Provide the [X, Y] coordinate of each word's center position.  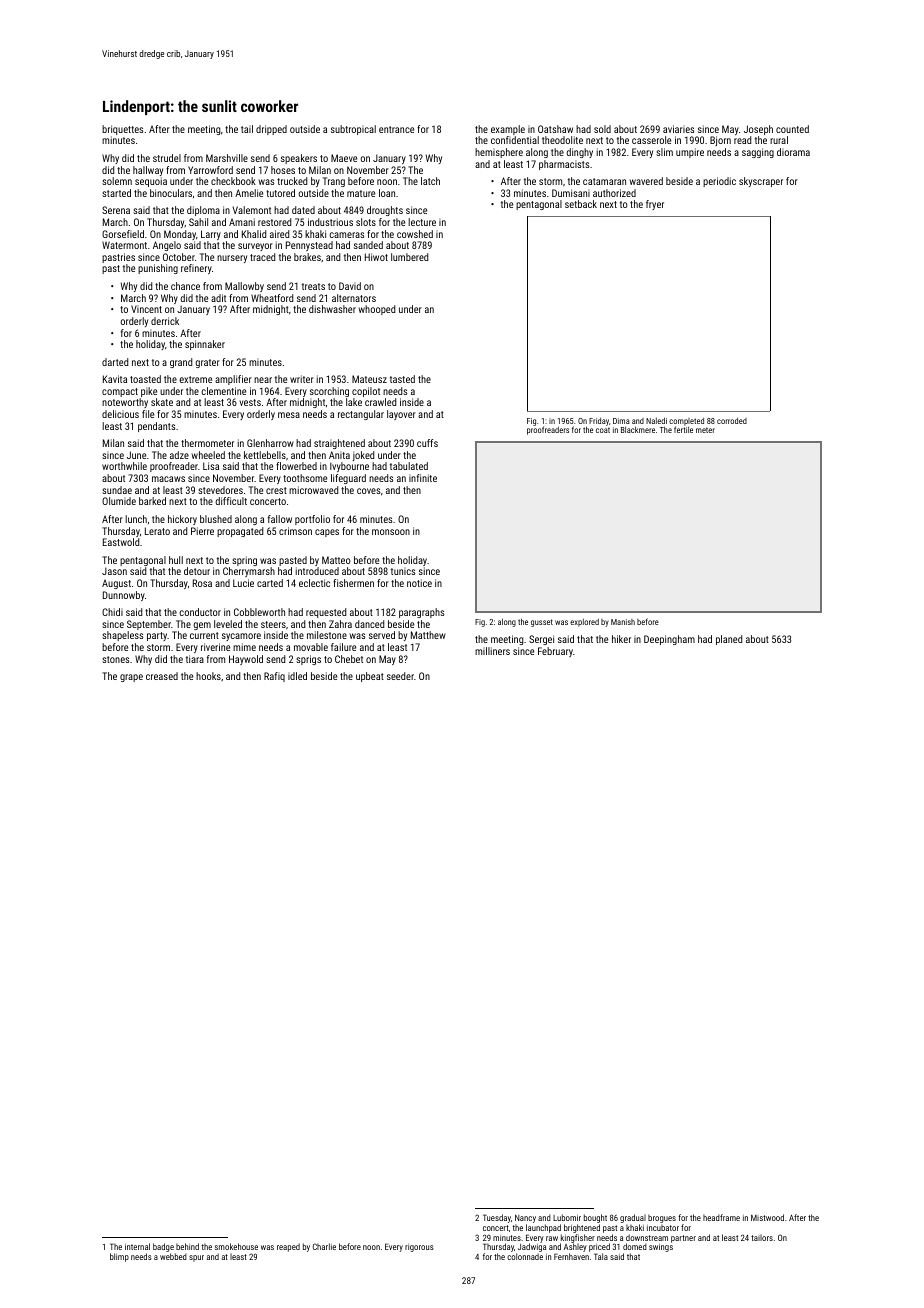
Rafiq [274, 677]
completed [686, 422]
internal [137, 1246]
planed [729, 640]
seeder [400, 676]
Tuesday [497, 1218]
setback [581, 204]
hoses [283, 170]
